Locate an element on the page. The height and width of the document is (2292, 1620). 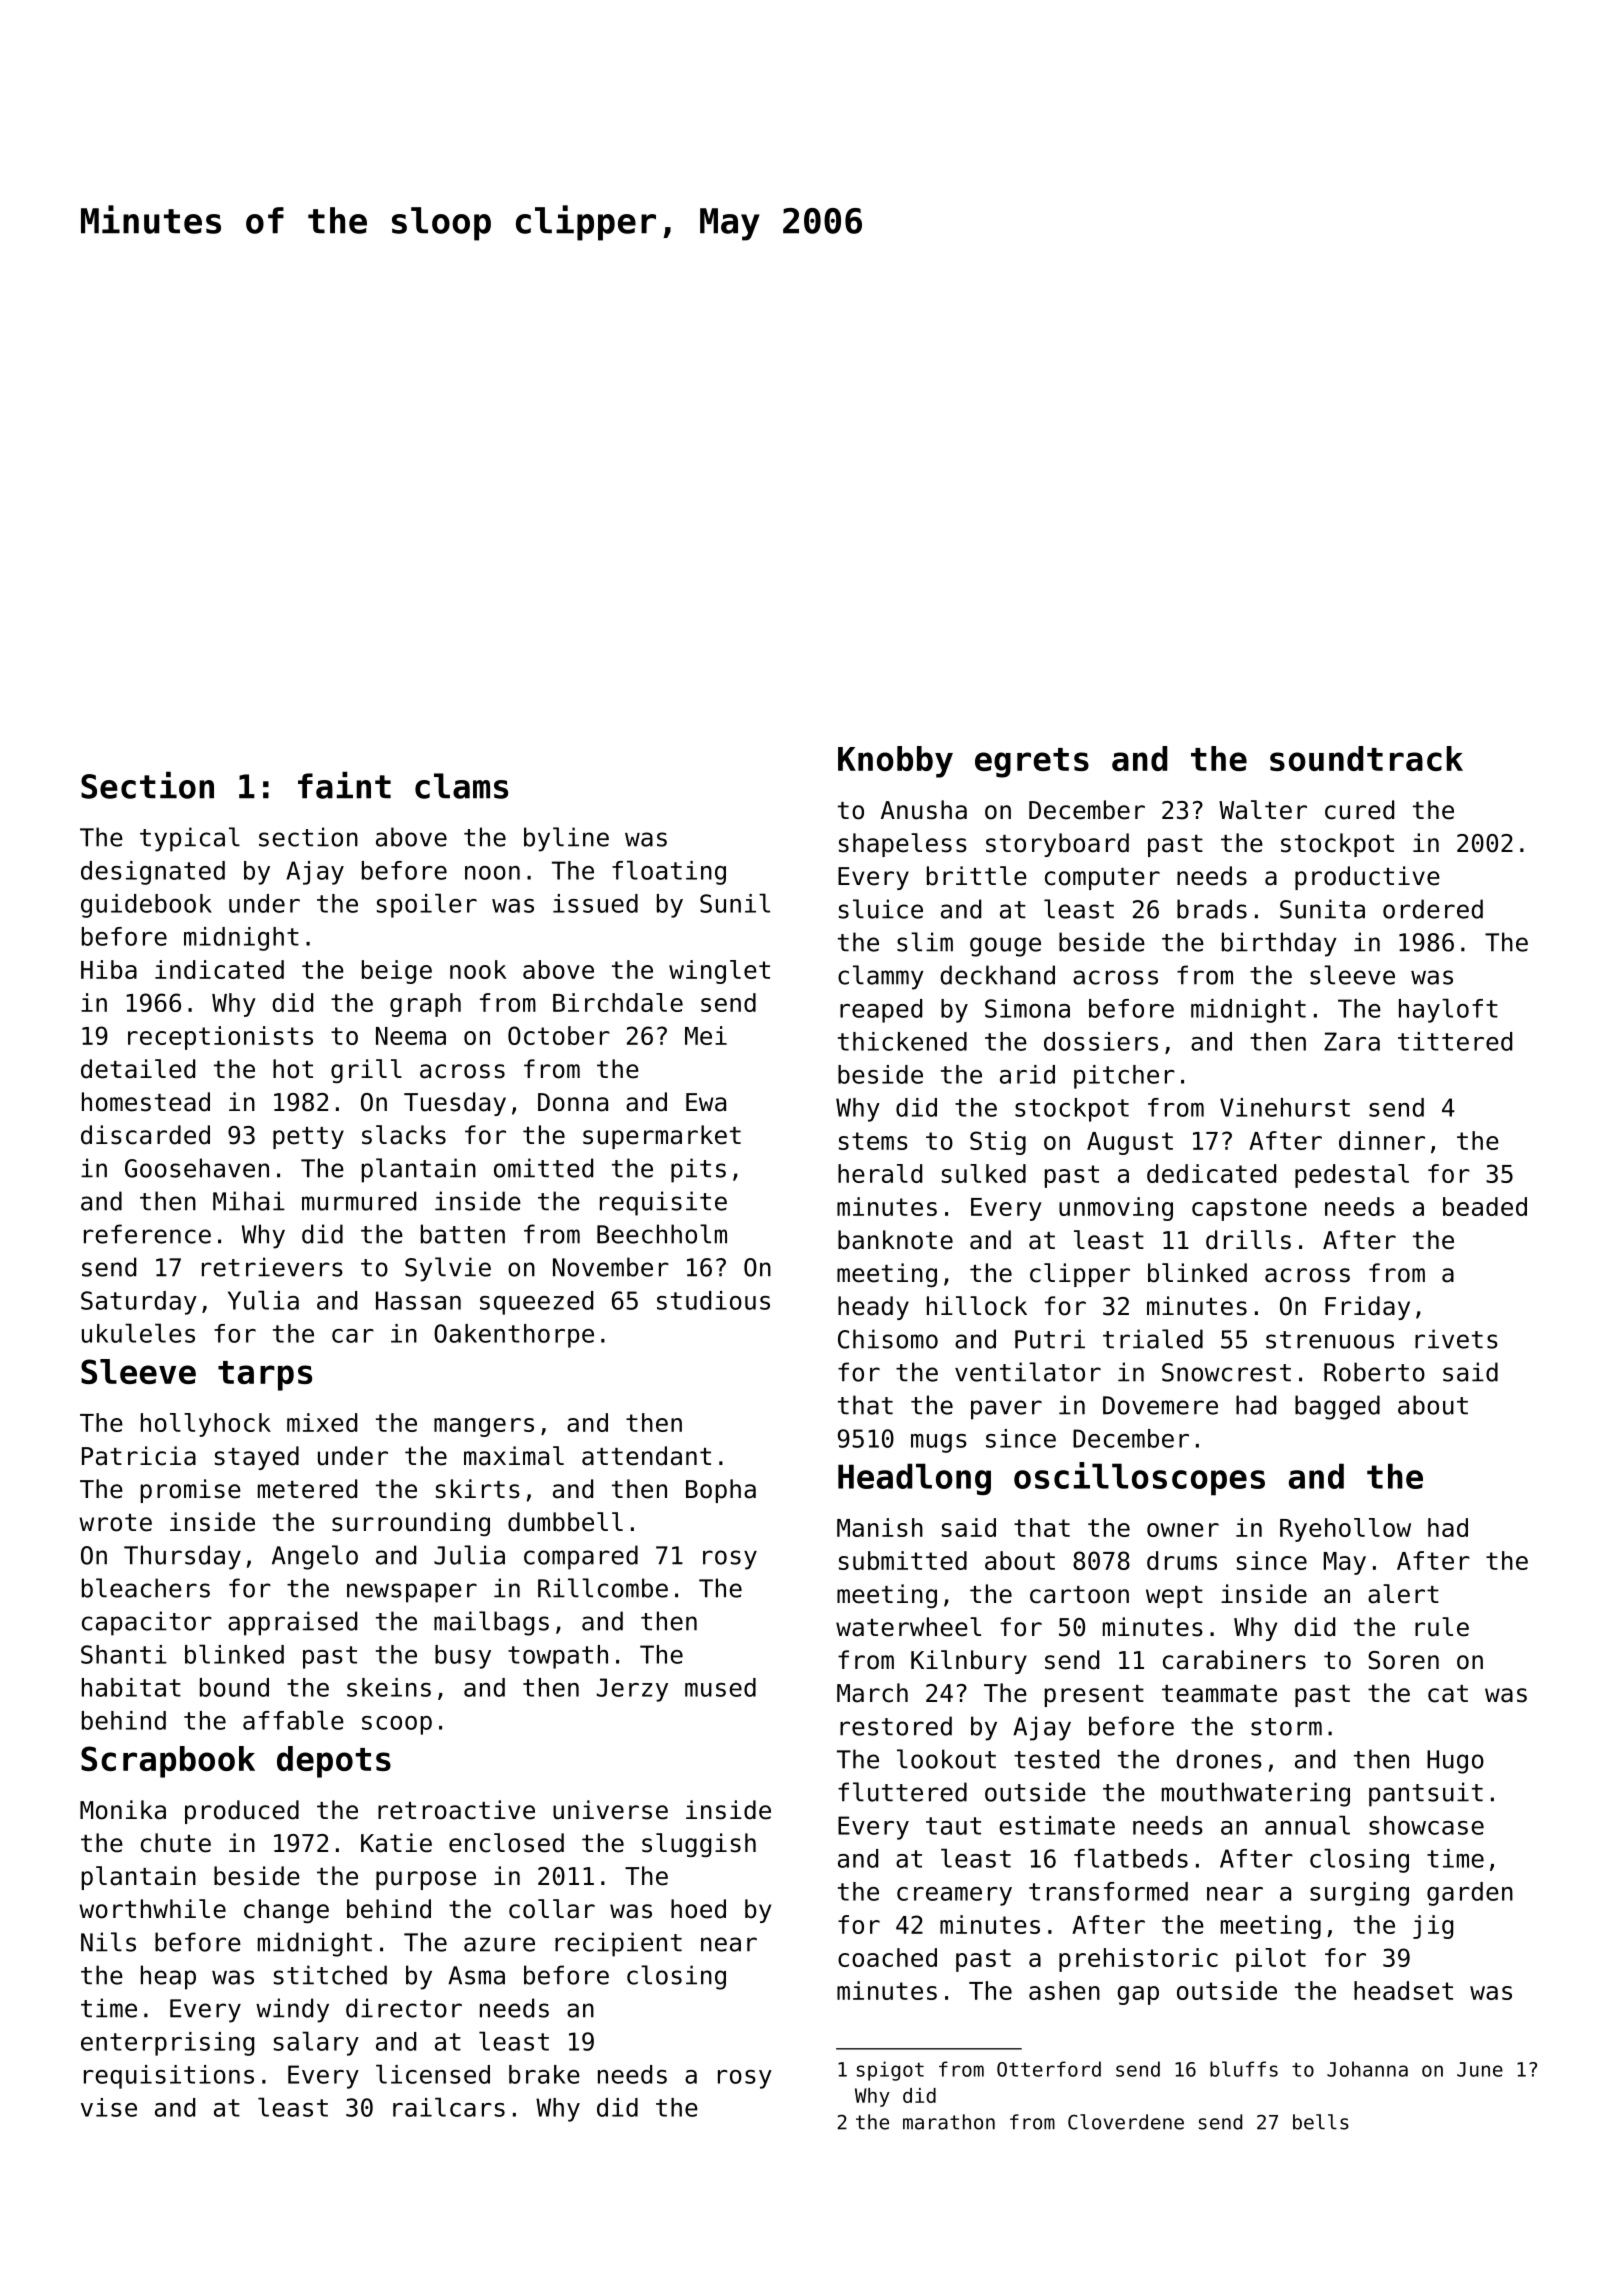
retroactive is located at coordinates (456, 1810).
